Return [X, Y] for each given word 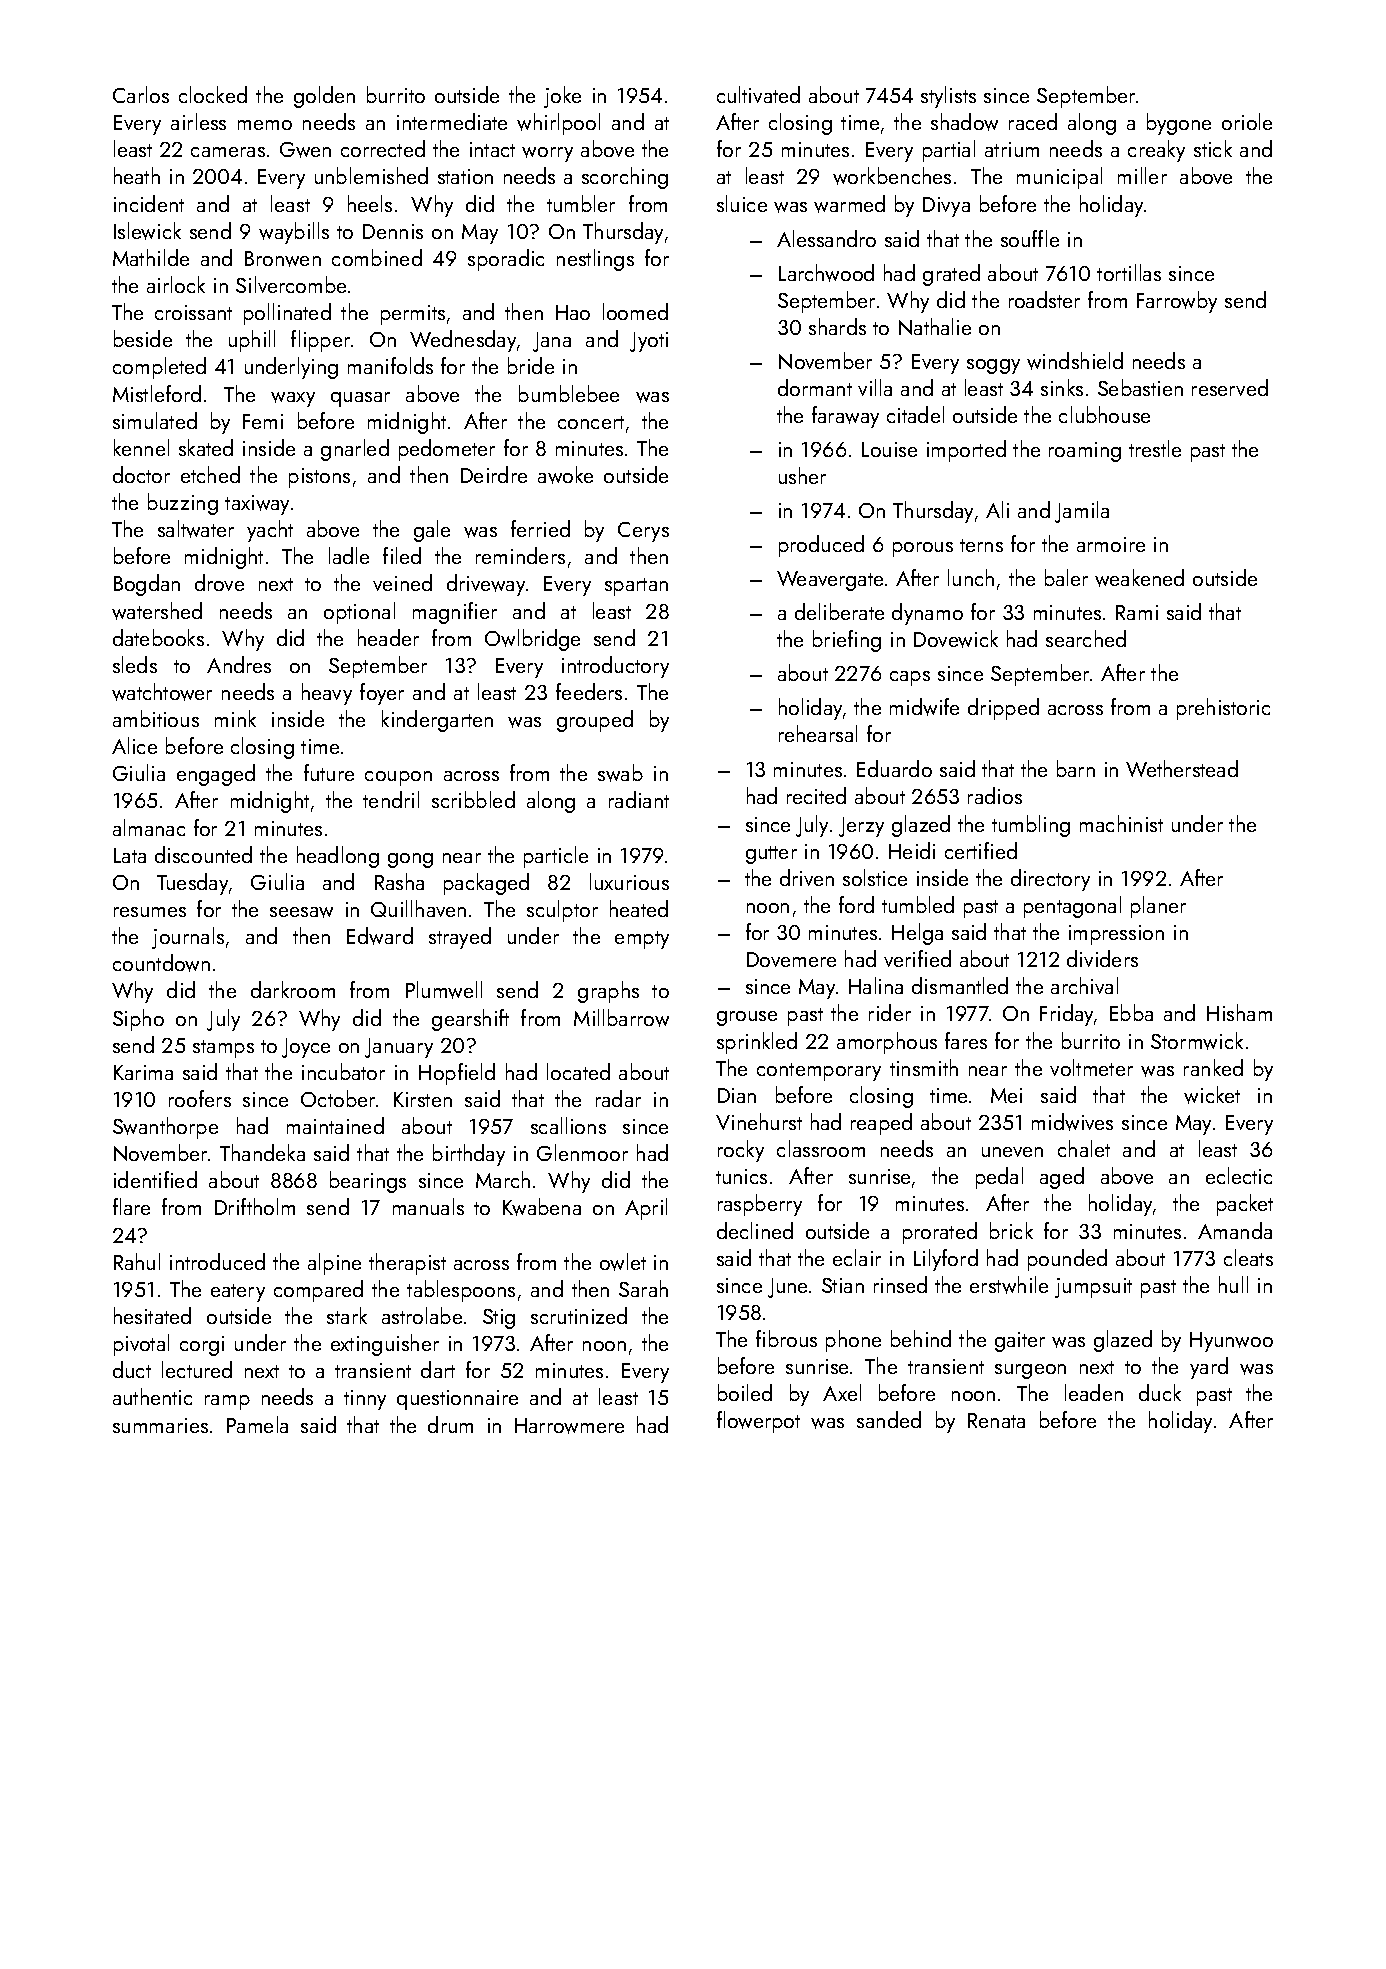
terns [981, 545]
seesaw [301, 912]
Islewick [147, 231]
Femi [263, 421]
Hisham [1239, 1012]
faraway [845, 417]
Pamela [257, 1424]
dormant [815, 387]
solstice [875, 877]
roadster [1044, 299]
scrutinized [579, 1315]
